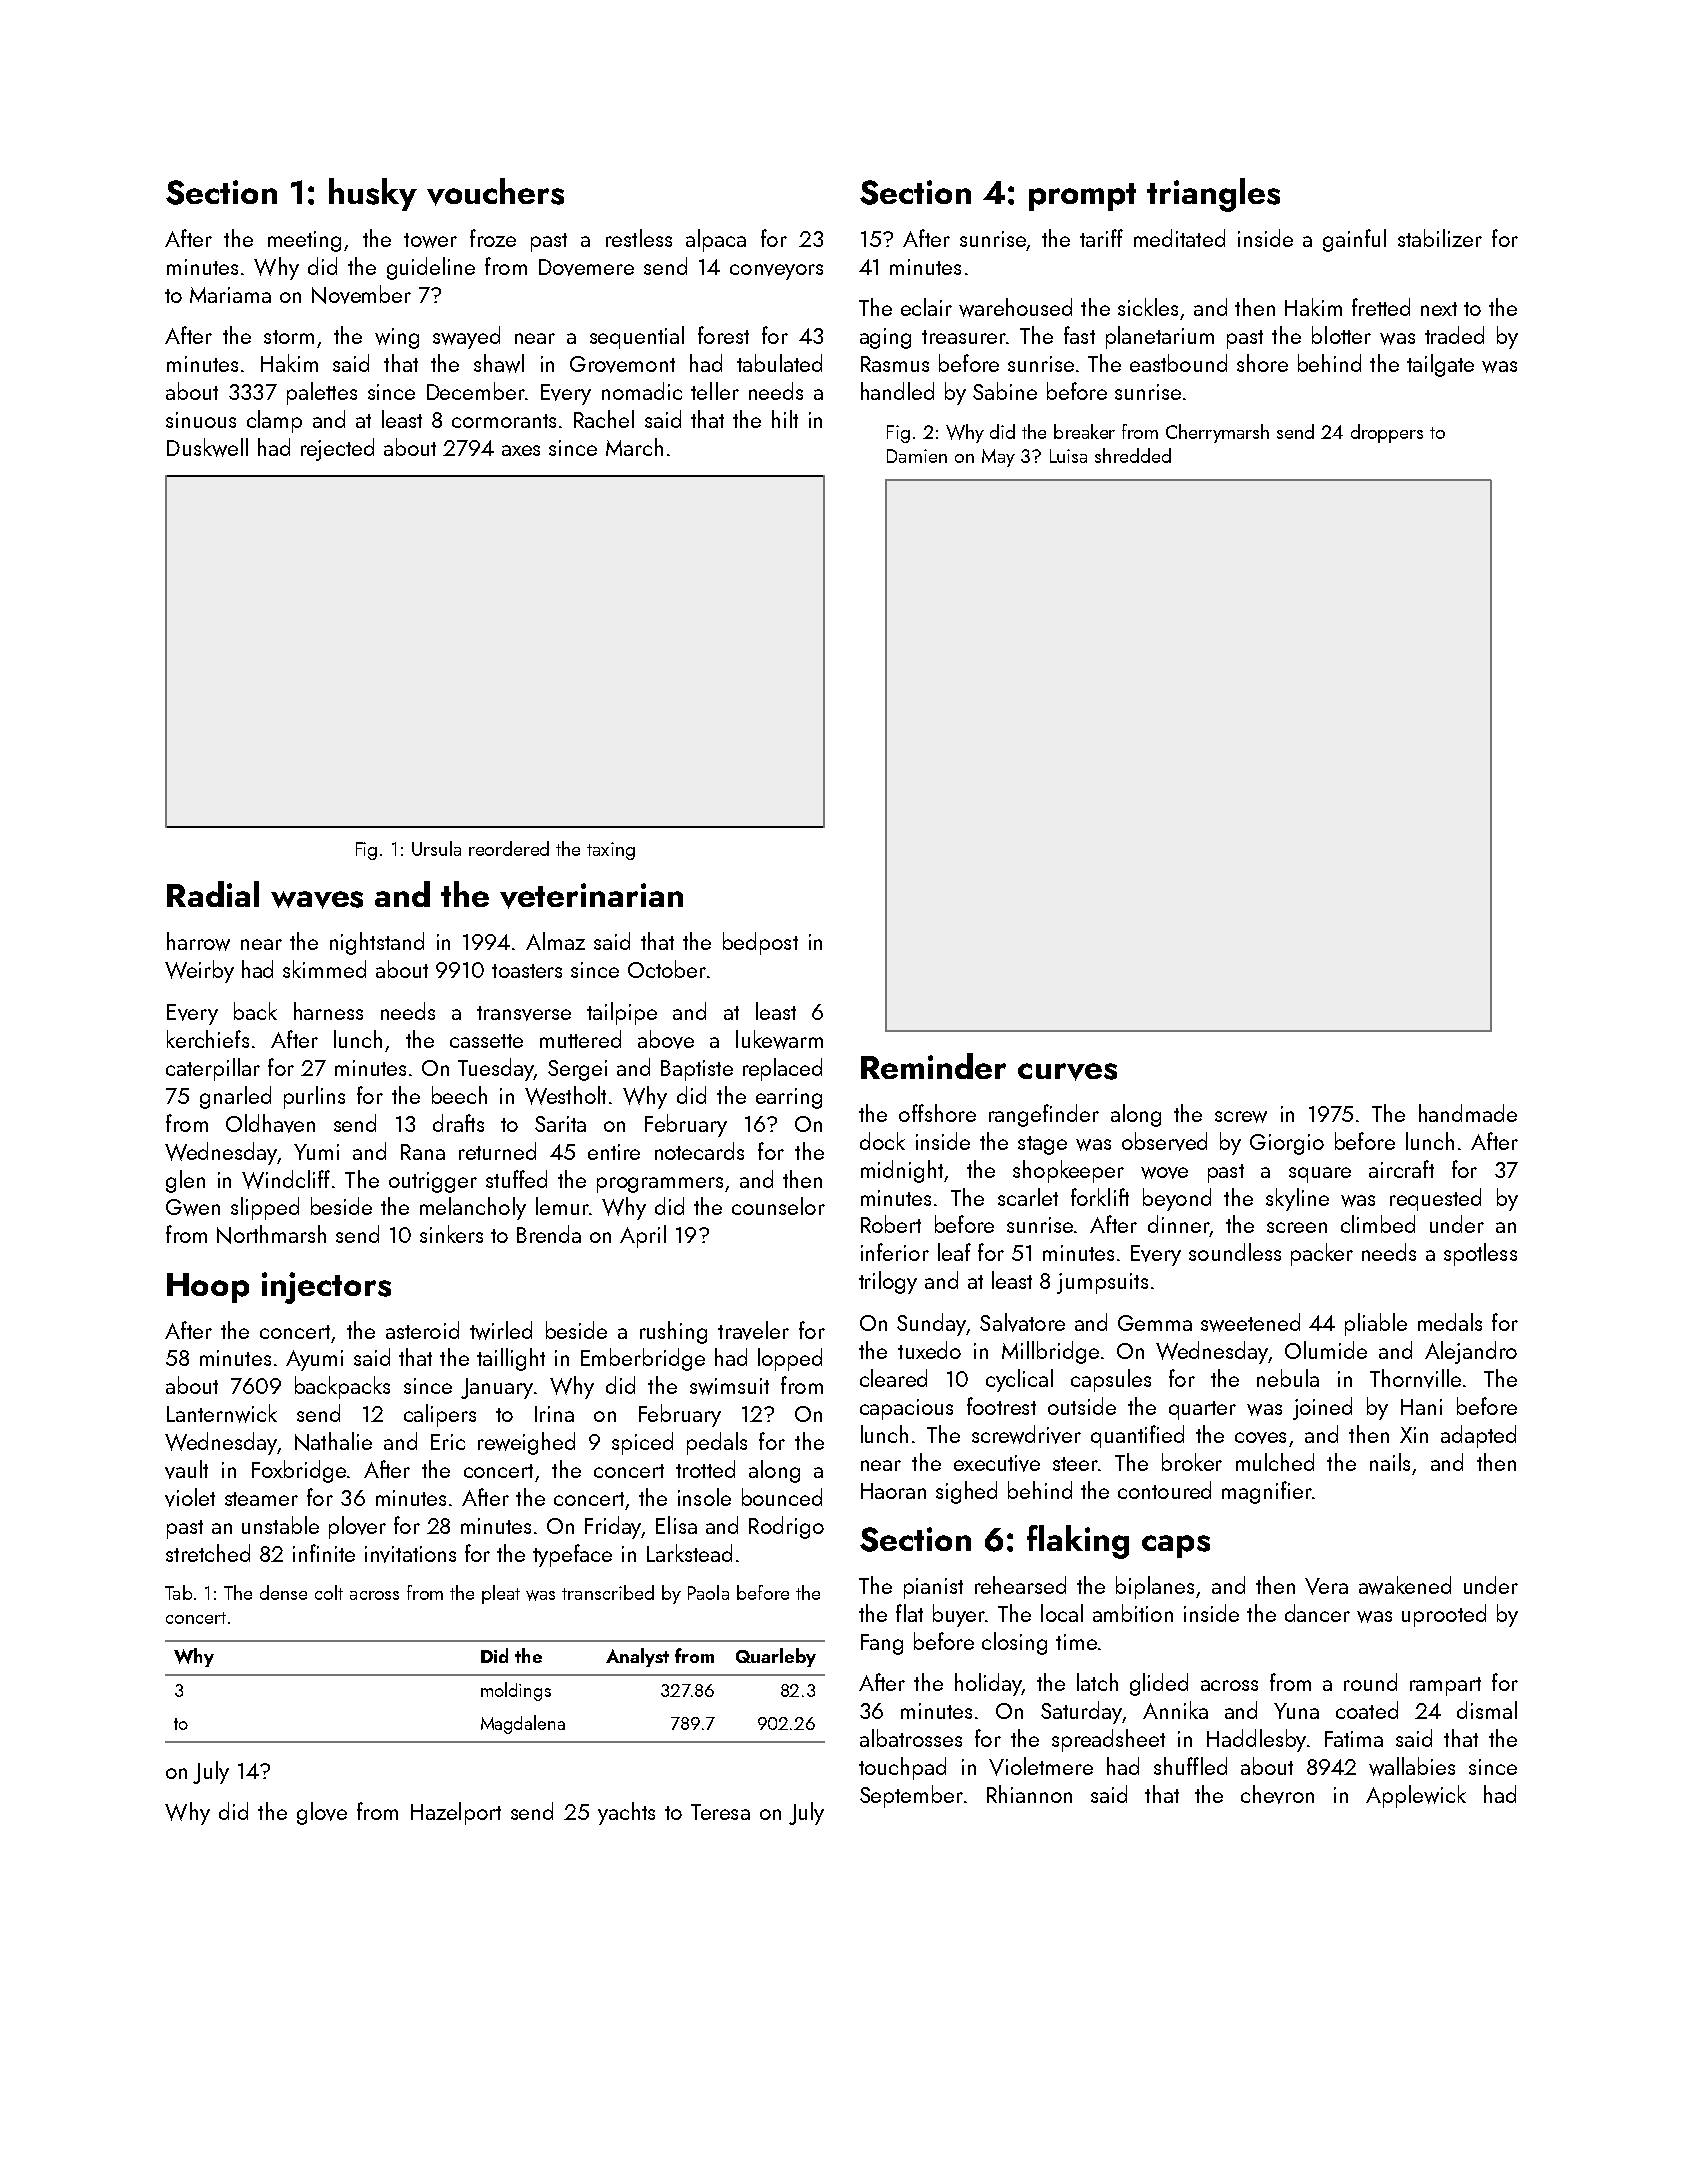 This screenshot has height=2178, width=1683. I want to click on reordered, so click(509, 848).
